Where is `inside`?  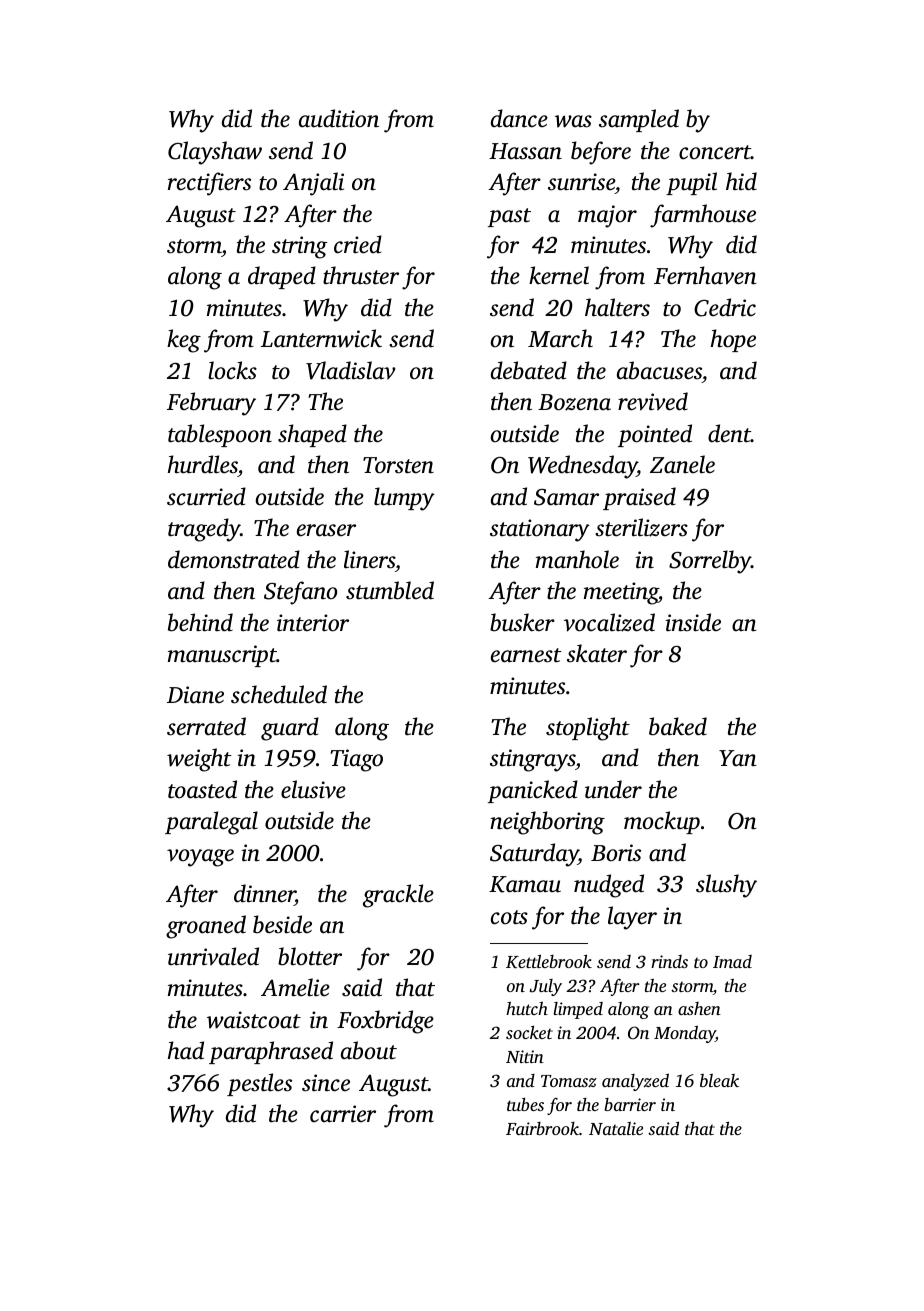
inside is located at coordinates (693, 622).
